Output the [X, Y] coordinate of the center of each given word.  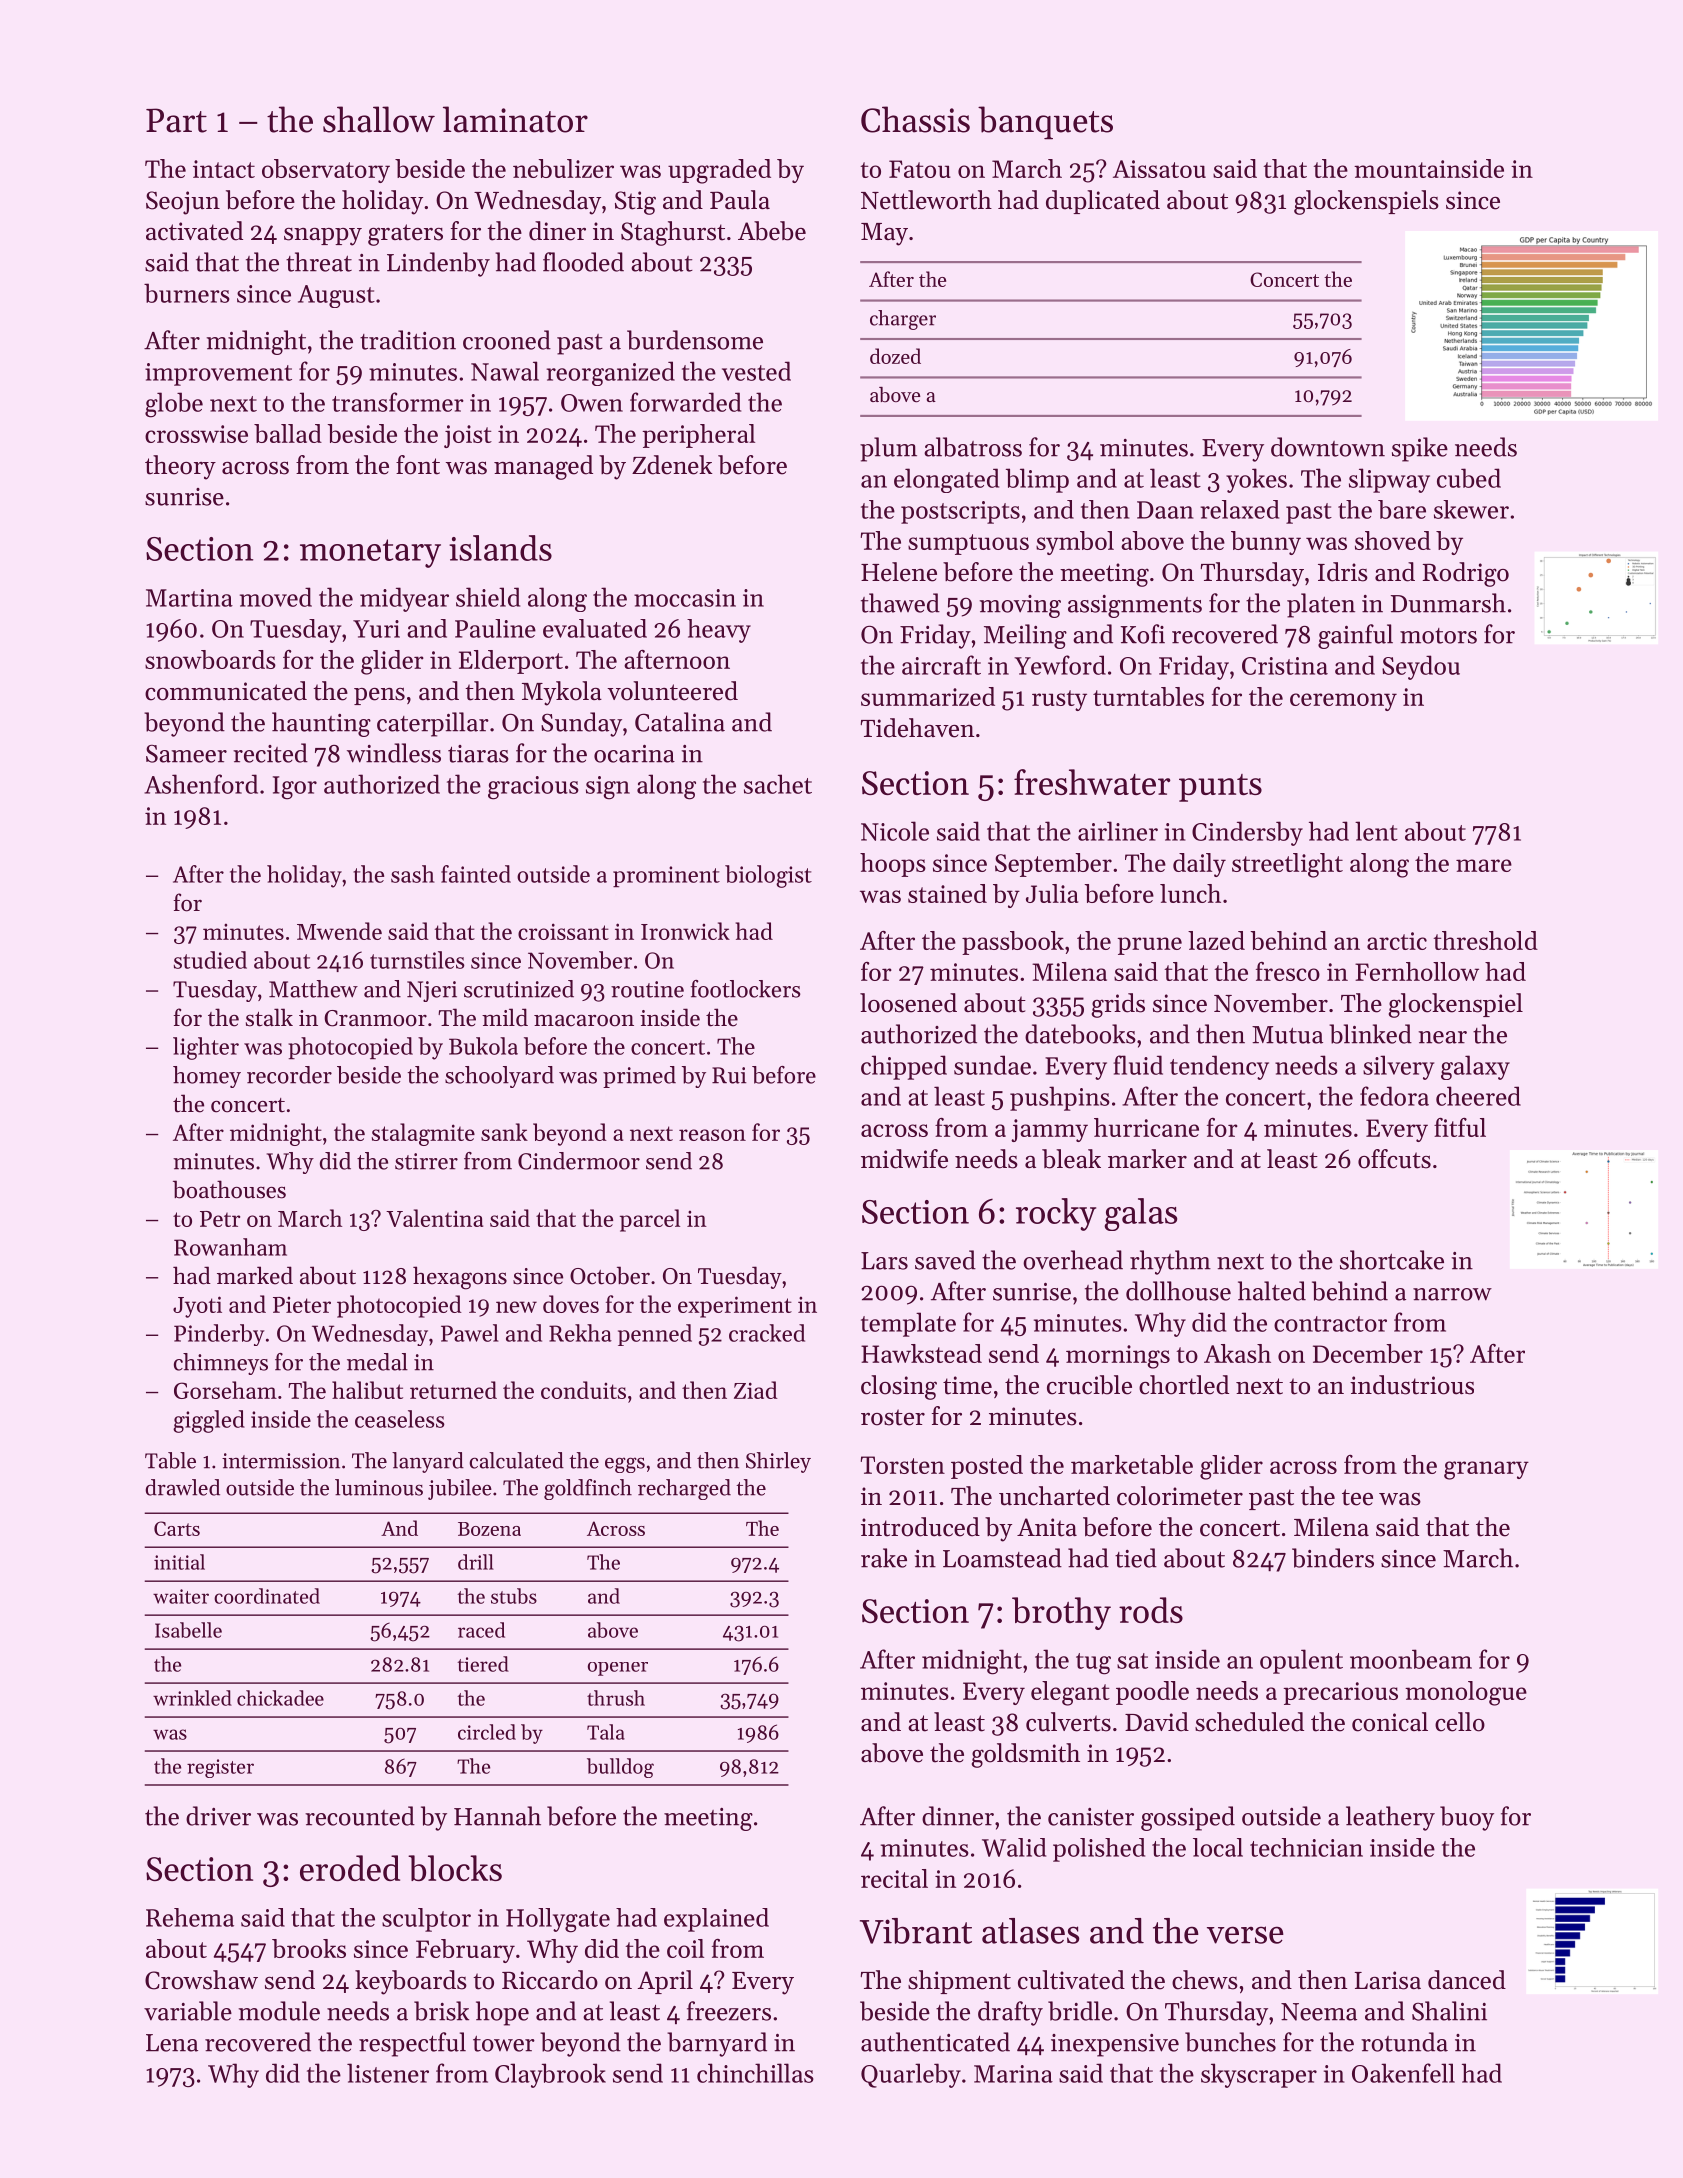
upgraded [719, 171]
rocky [1056, 1214]
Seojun [183, 203]
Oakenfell [1403, 2073]
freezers [729, 2011]
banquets [1045, 123]
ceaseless [400, 1419]
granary [1486, 1470]
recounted [360, 1816]
